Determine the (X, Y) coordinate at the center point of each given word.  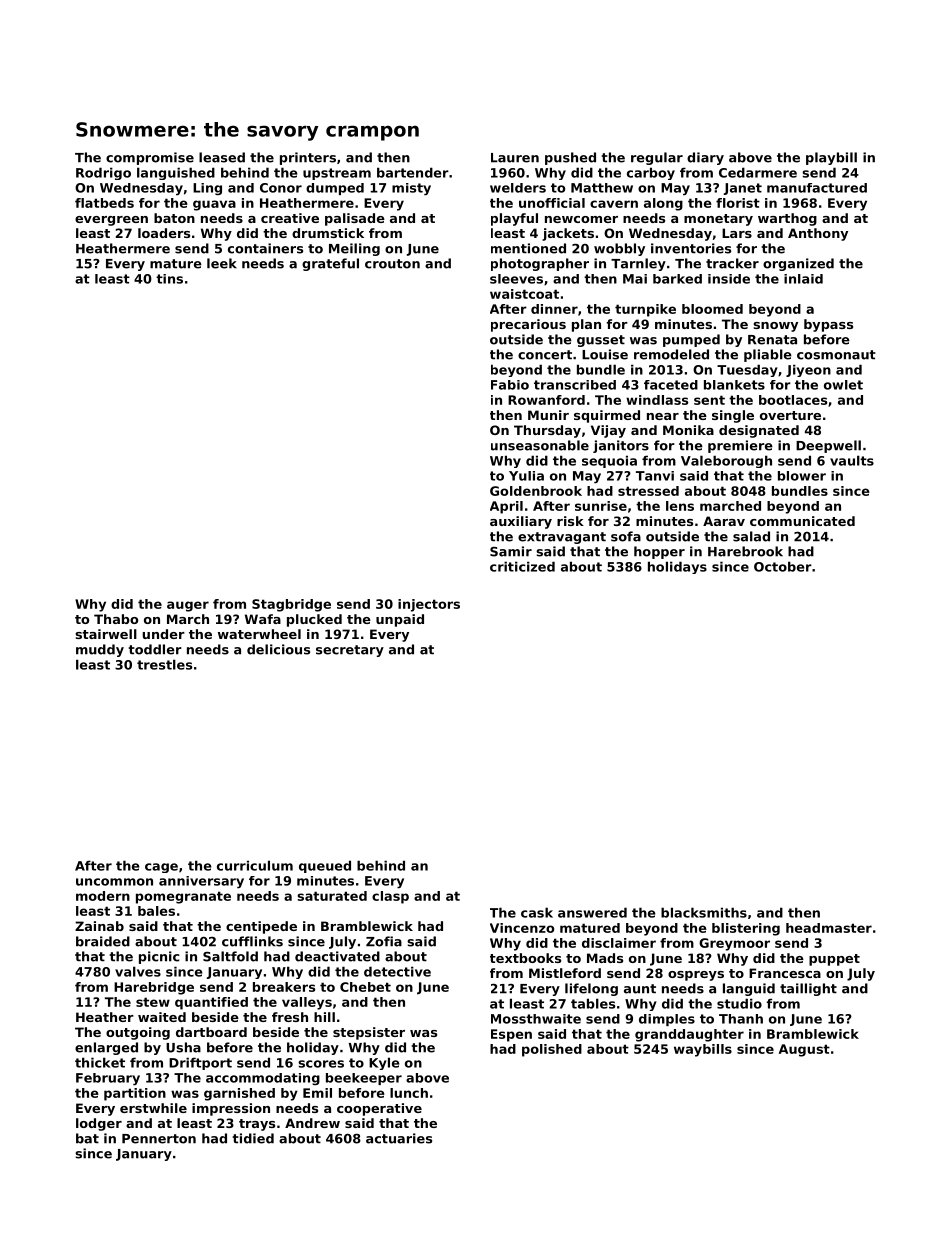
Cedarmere (758, 172)
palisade (355, 219)
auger (188, 606)
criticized (522, 566)
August (804, 1050)
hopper (659, 552)
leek (222, 263)
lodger (99, 1124)
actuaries (399, 1138)
